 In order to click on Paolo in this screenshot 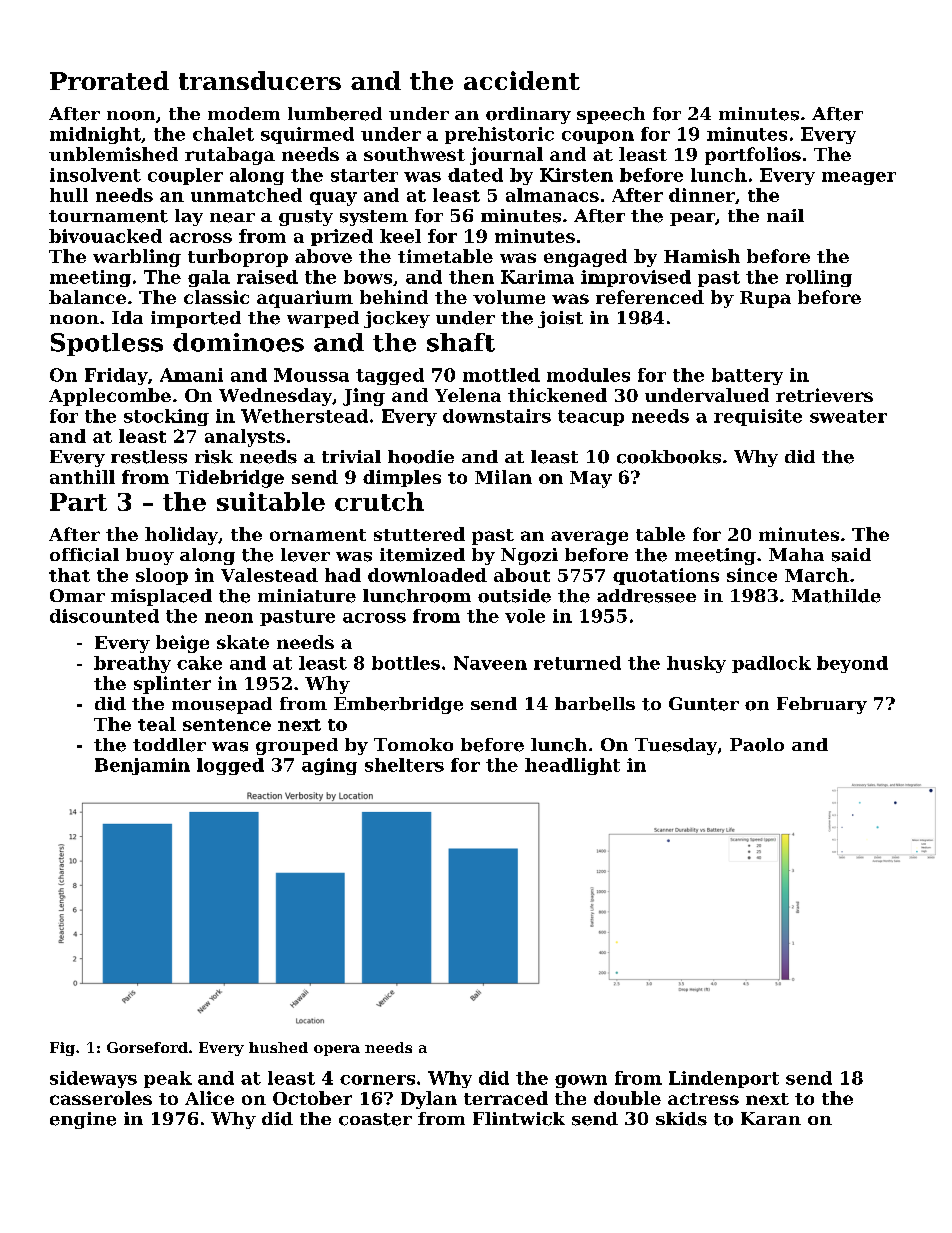, I will do `click(757, 745)`.
